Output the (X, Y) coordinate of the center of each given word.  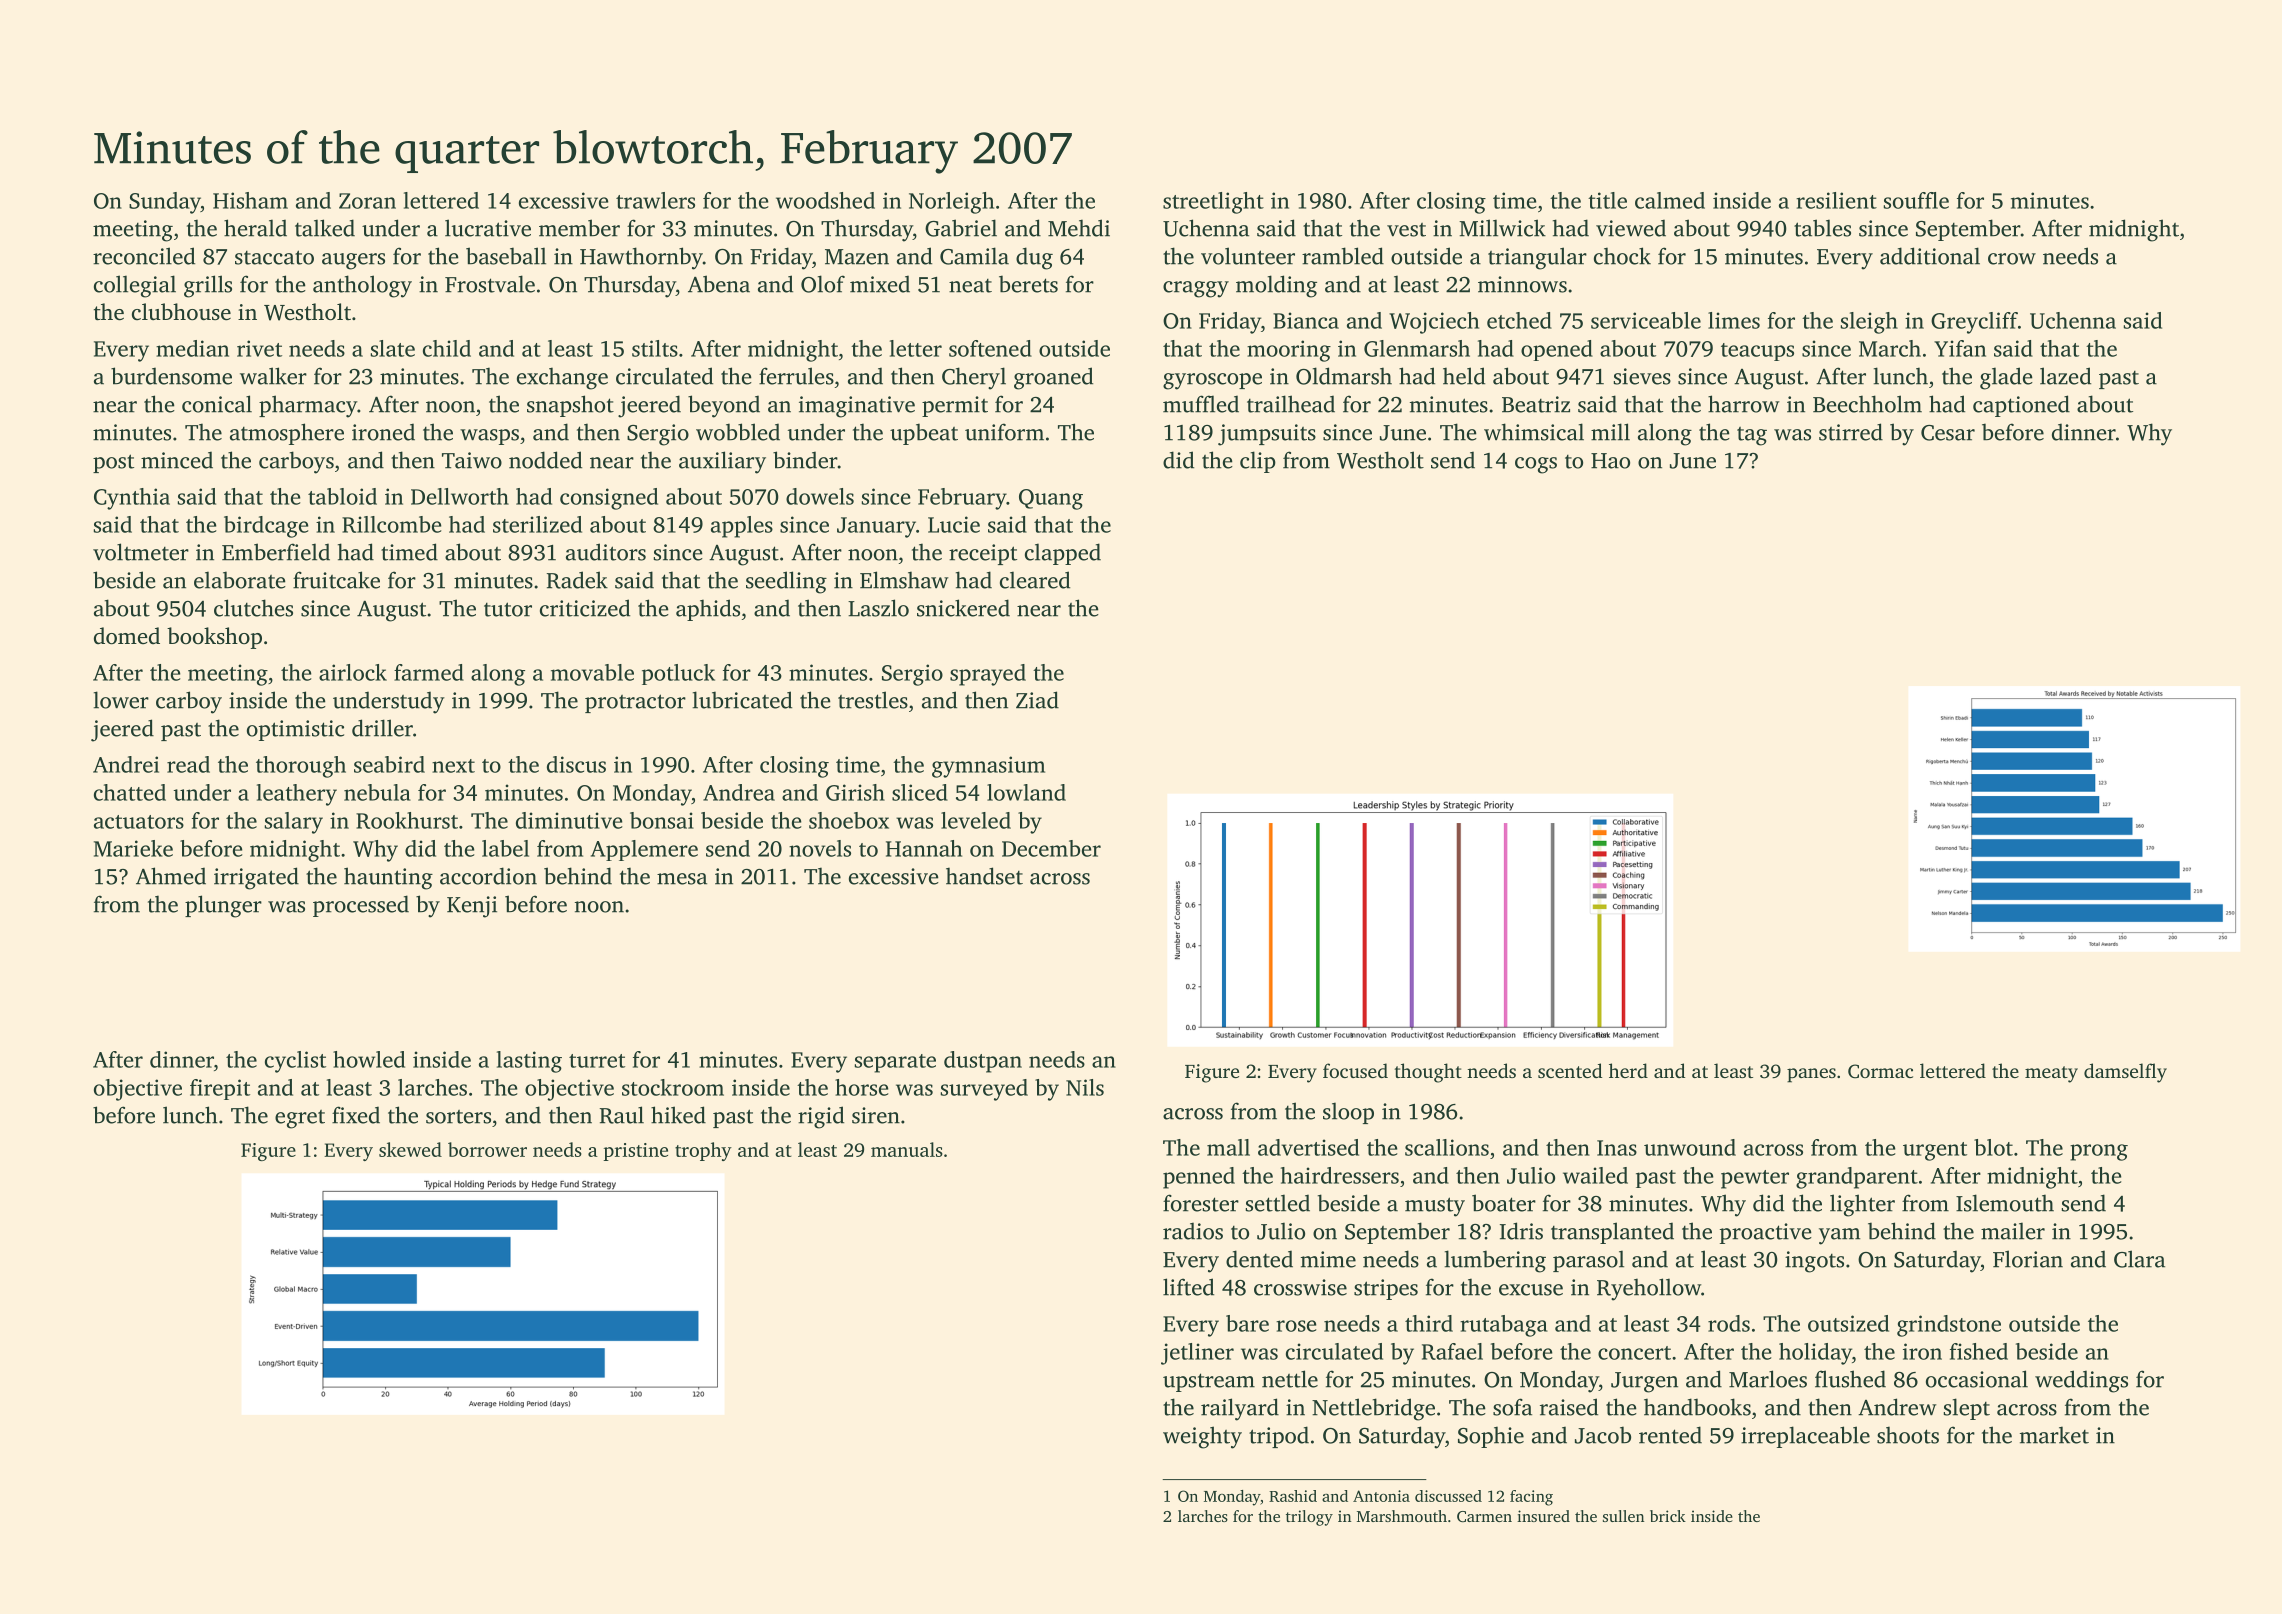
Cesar (1948, 433)
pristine (635, 1152)
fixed (356, 1115)
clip (1258, 462)
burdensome (171, 376)
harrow (1743, 404)
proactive (1766, 1233)
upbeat (924, 434)
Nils (1085, 1087)
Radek (577, 580)
